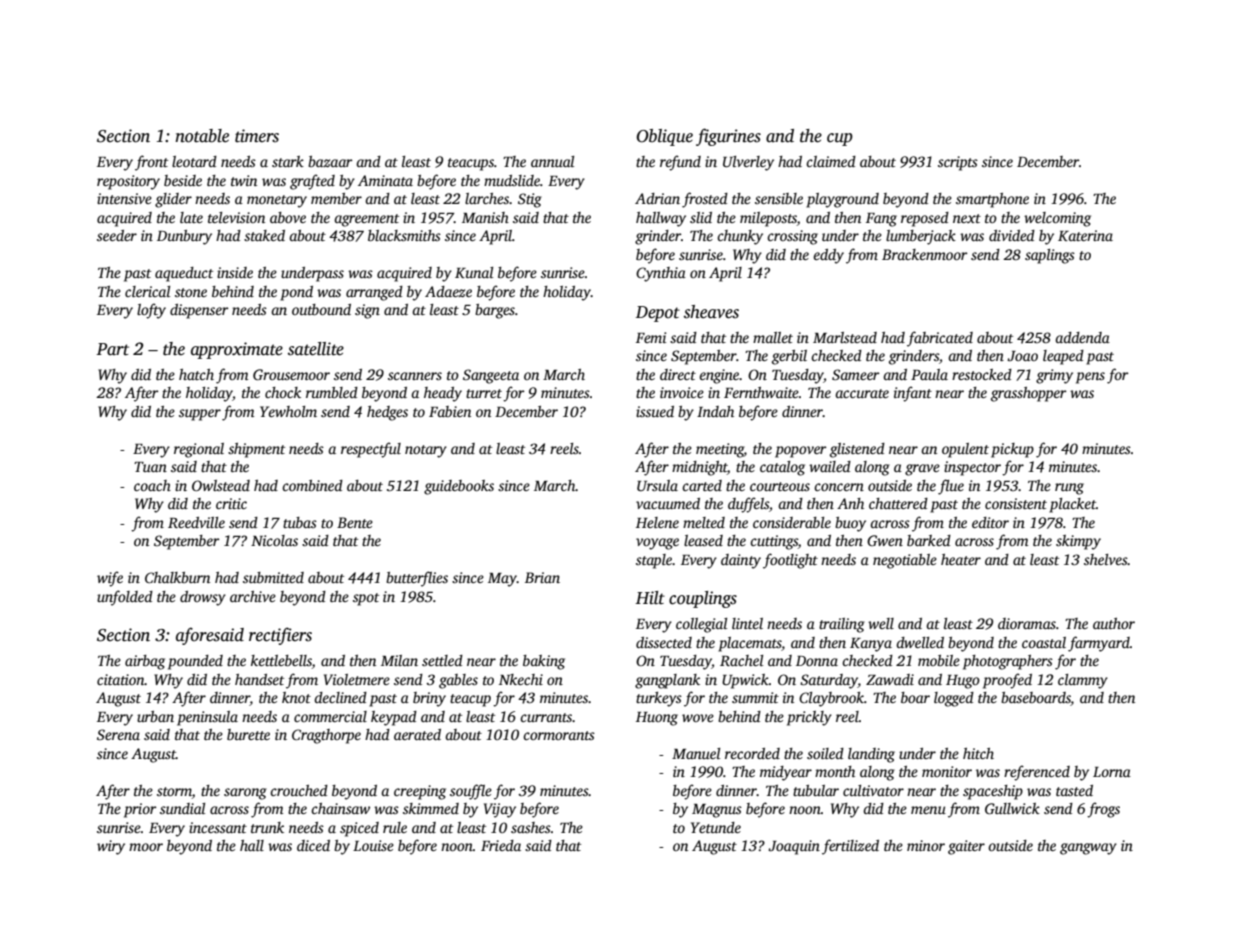  I want to click on lumberjack, so click(921, 237).
